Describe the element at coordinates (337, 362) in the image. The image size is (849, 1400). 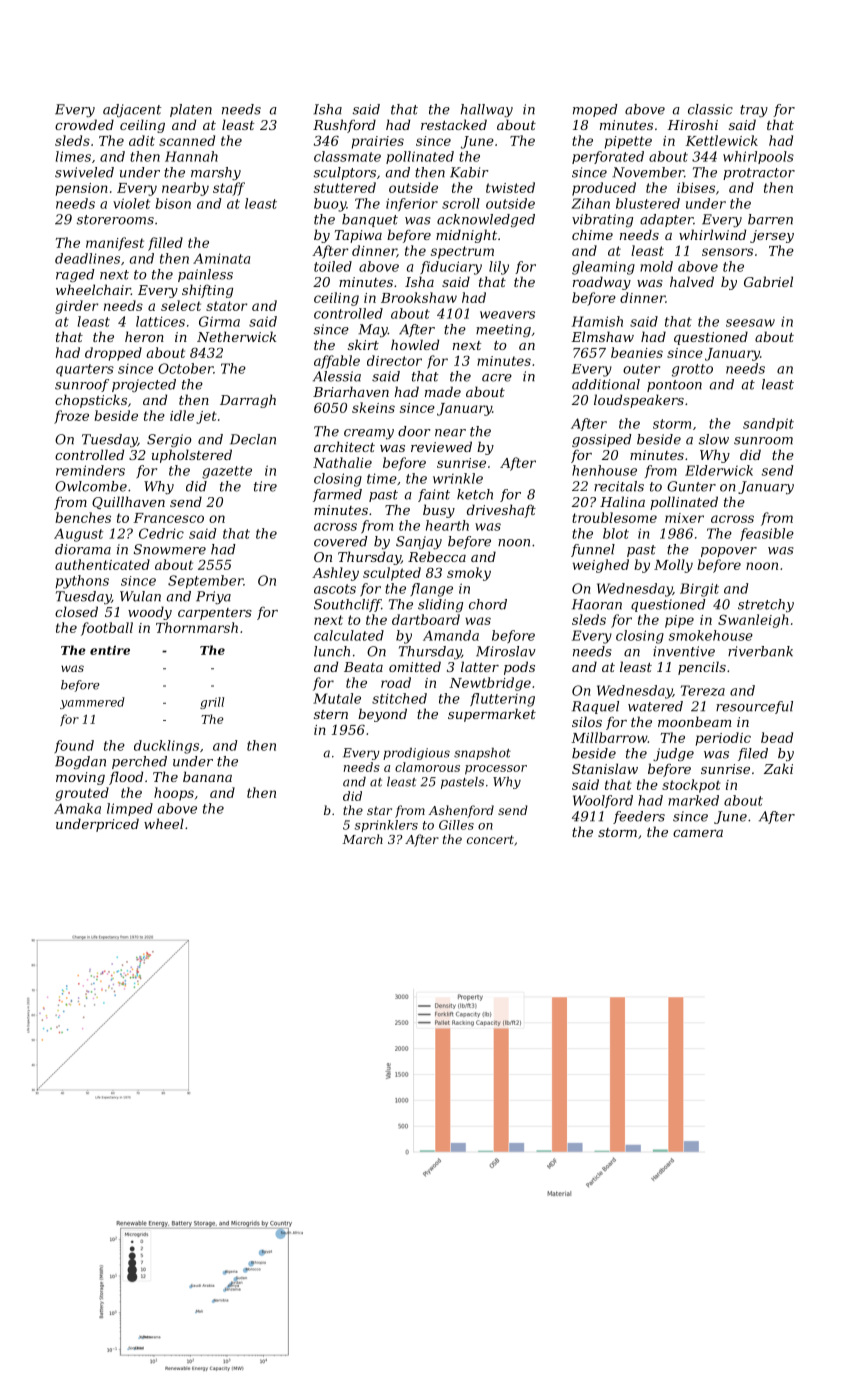
I see `affable` at that location.
